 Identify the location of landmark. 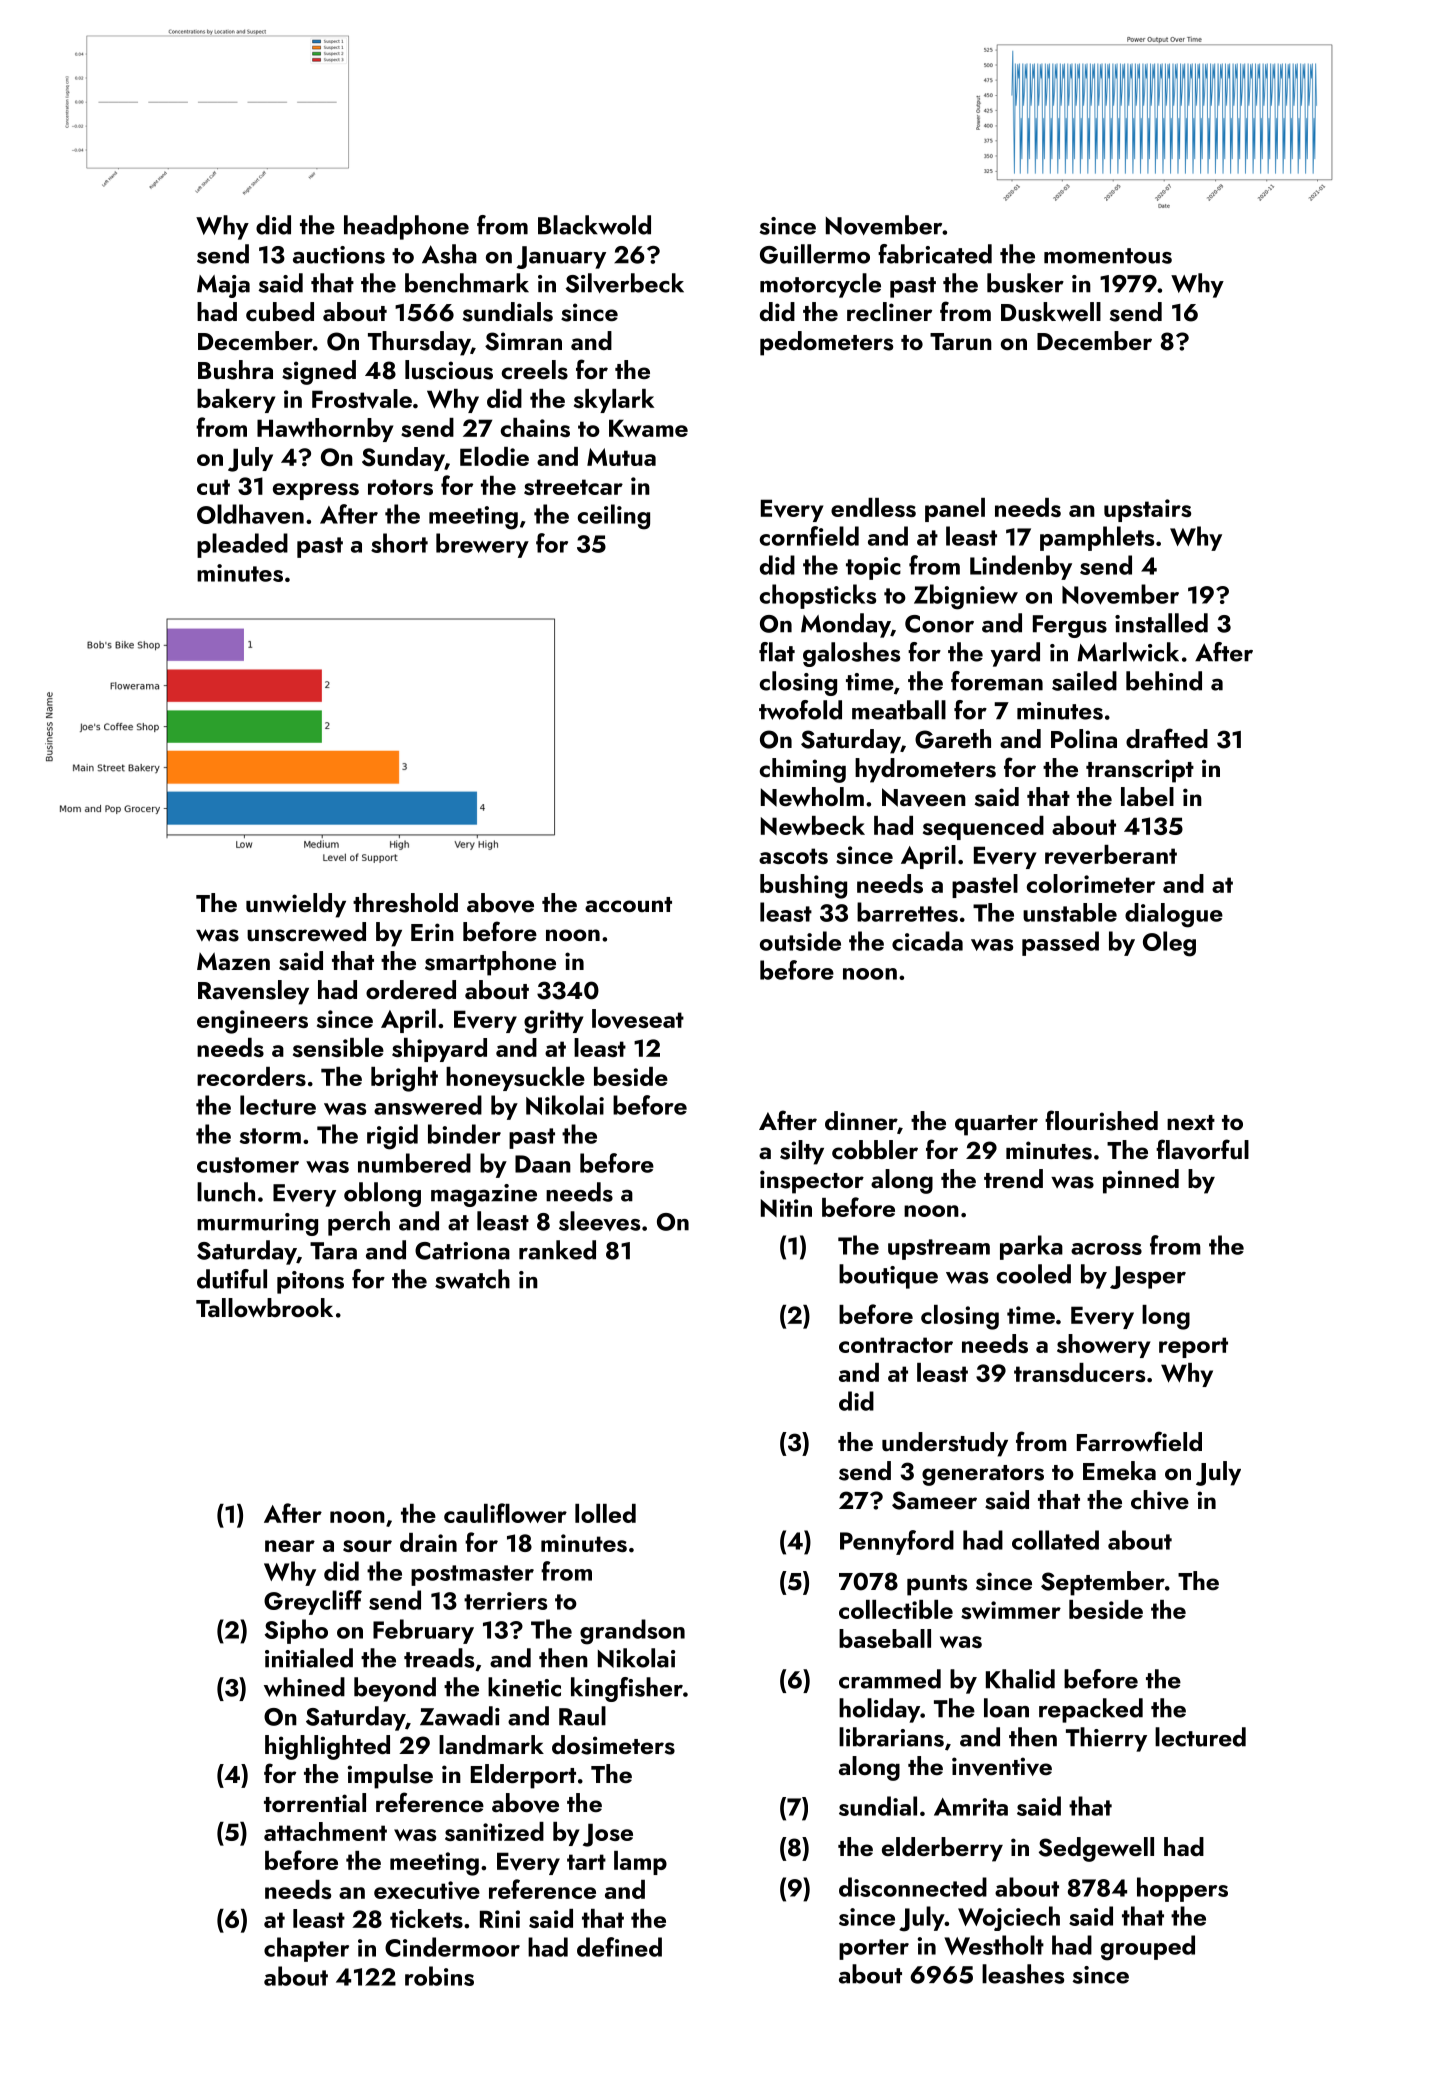
(491, 1744).
